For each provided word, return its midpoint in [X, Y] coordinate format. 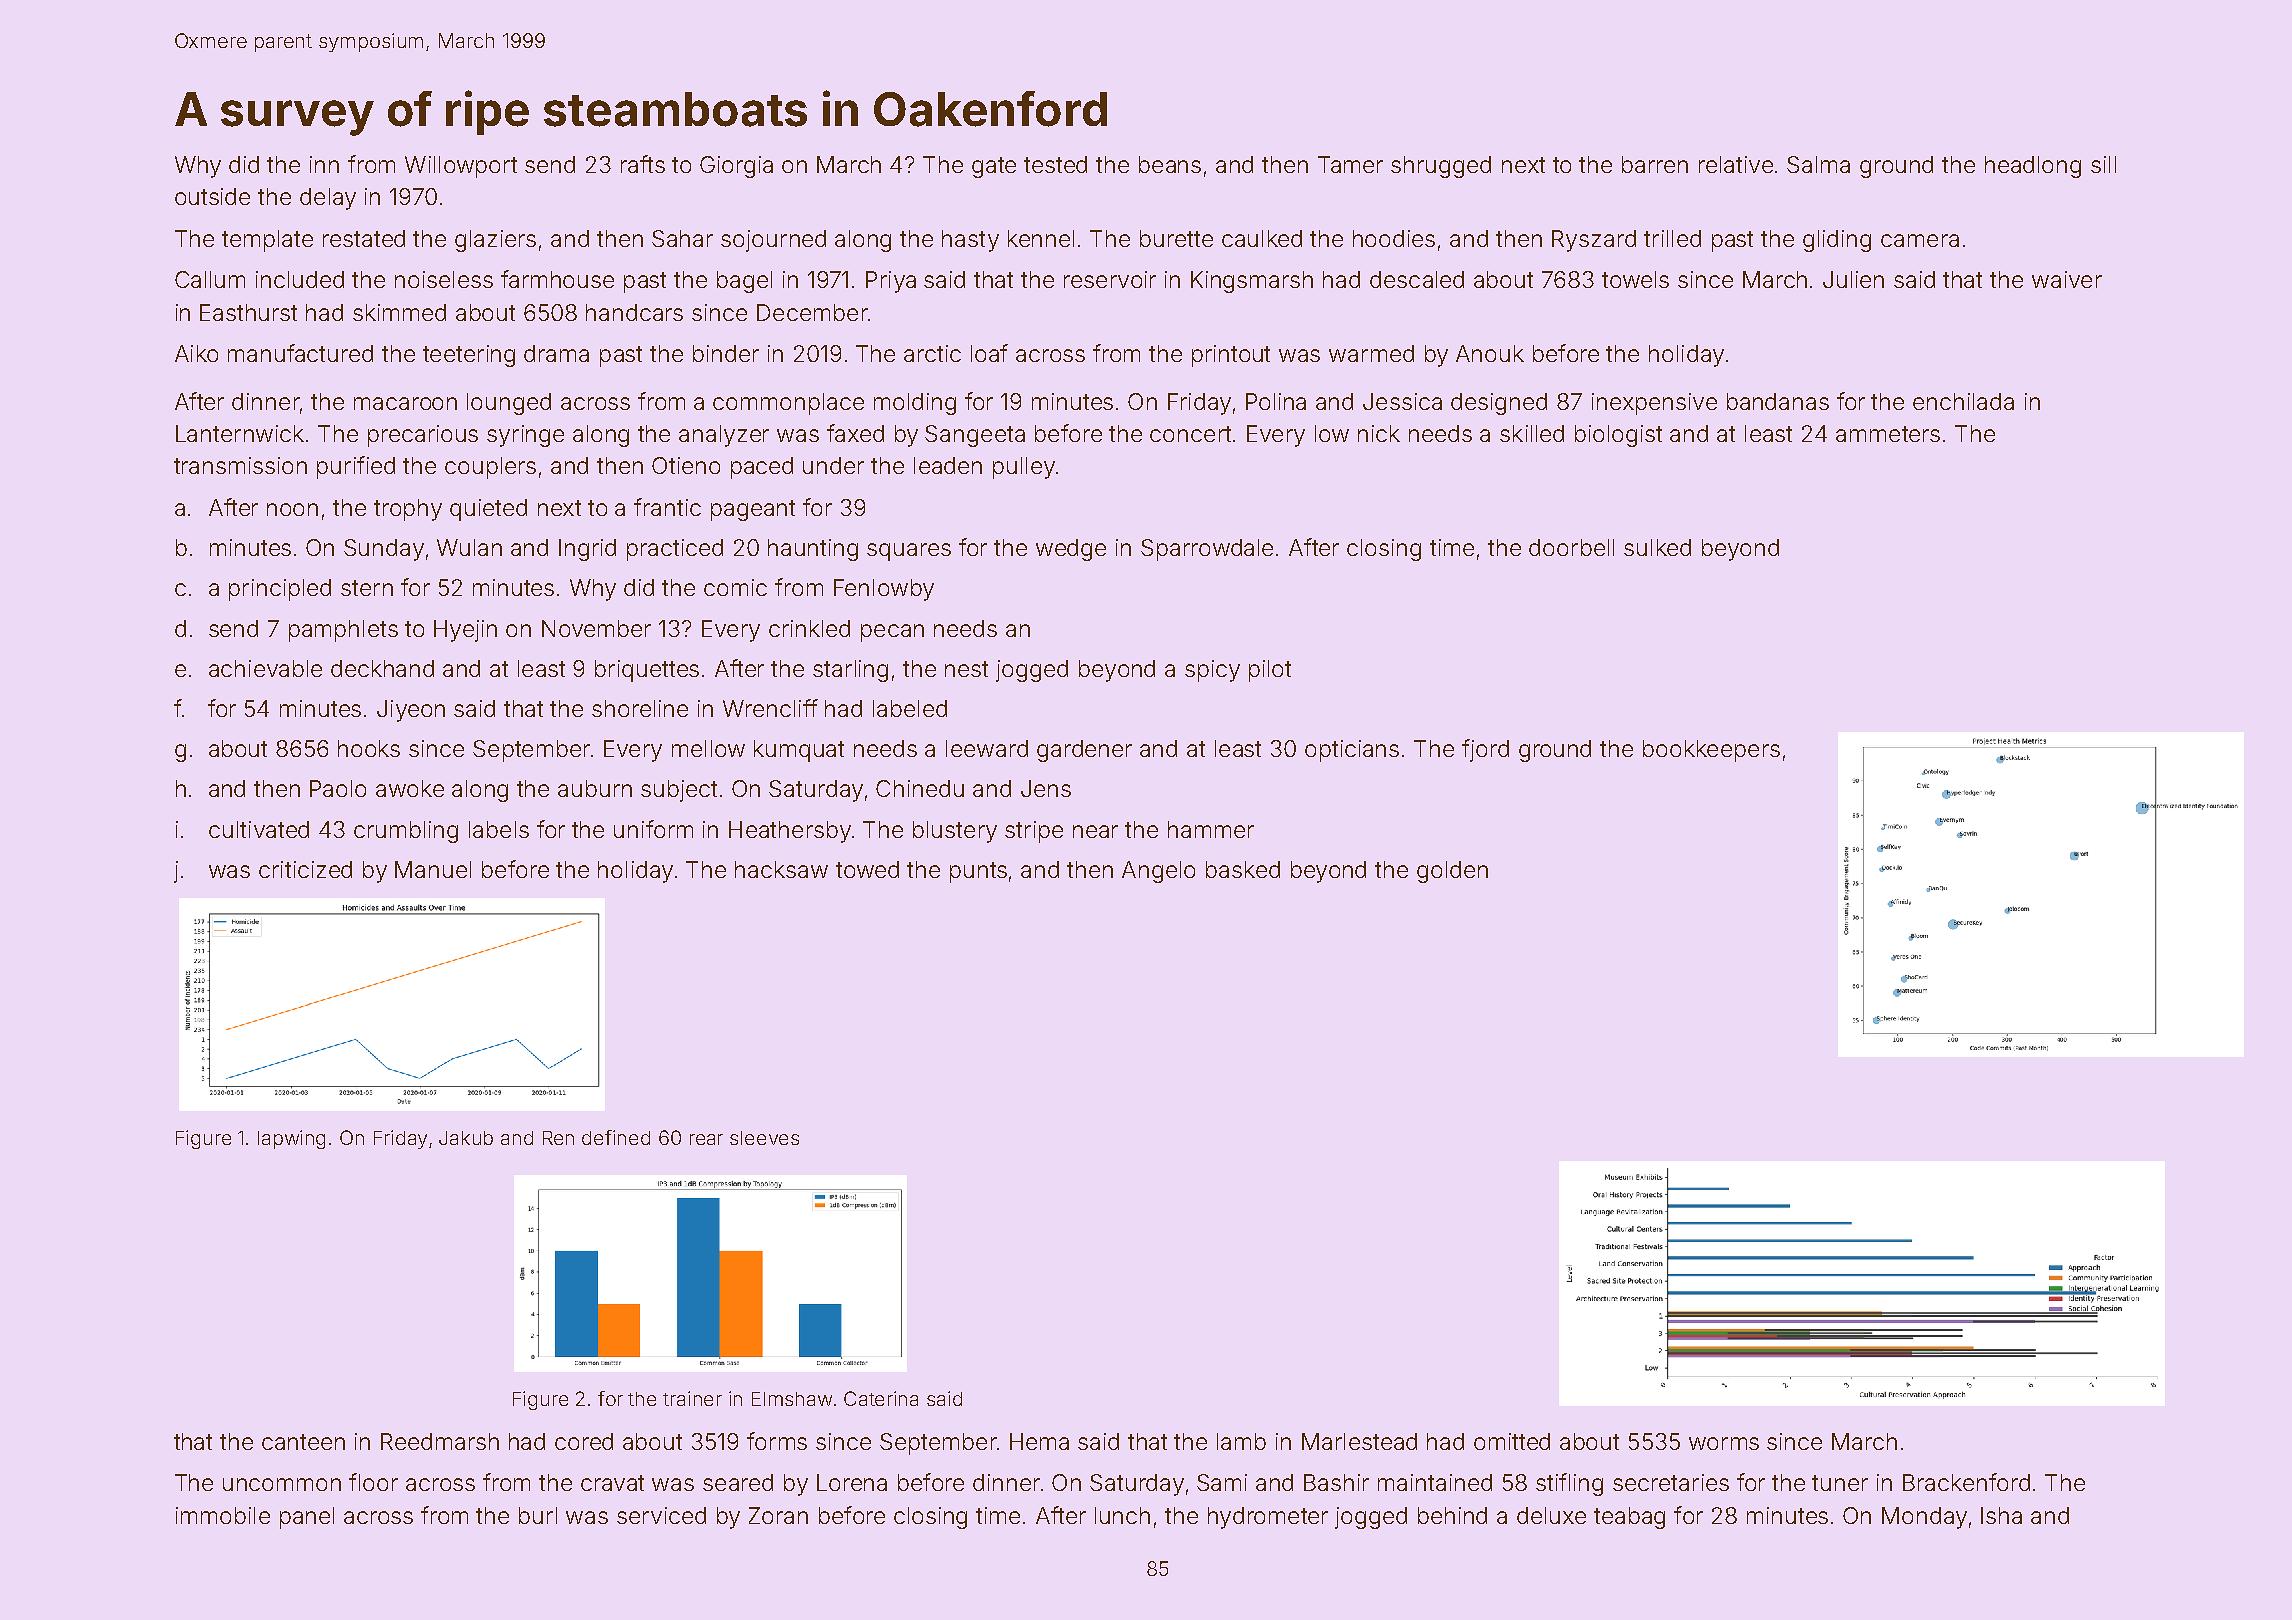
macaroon [405, 403]
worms [1724, 1443]
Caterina [881, 1398]
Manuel [433, 869]
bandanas [1778, 401]
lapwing [291, 1139]
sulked [1657, 547]
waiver [2067, 279]
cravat [612, 1483]
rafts [643, 164]
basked [1243, 869]
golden [1452, 872]
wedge [1071, 550]
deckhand [382, 668]
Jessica [1402, 401]
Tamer [1350, 164]
